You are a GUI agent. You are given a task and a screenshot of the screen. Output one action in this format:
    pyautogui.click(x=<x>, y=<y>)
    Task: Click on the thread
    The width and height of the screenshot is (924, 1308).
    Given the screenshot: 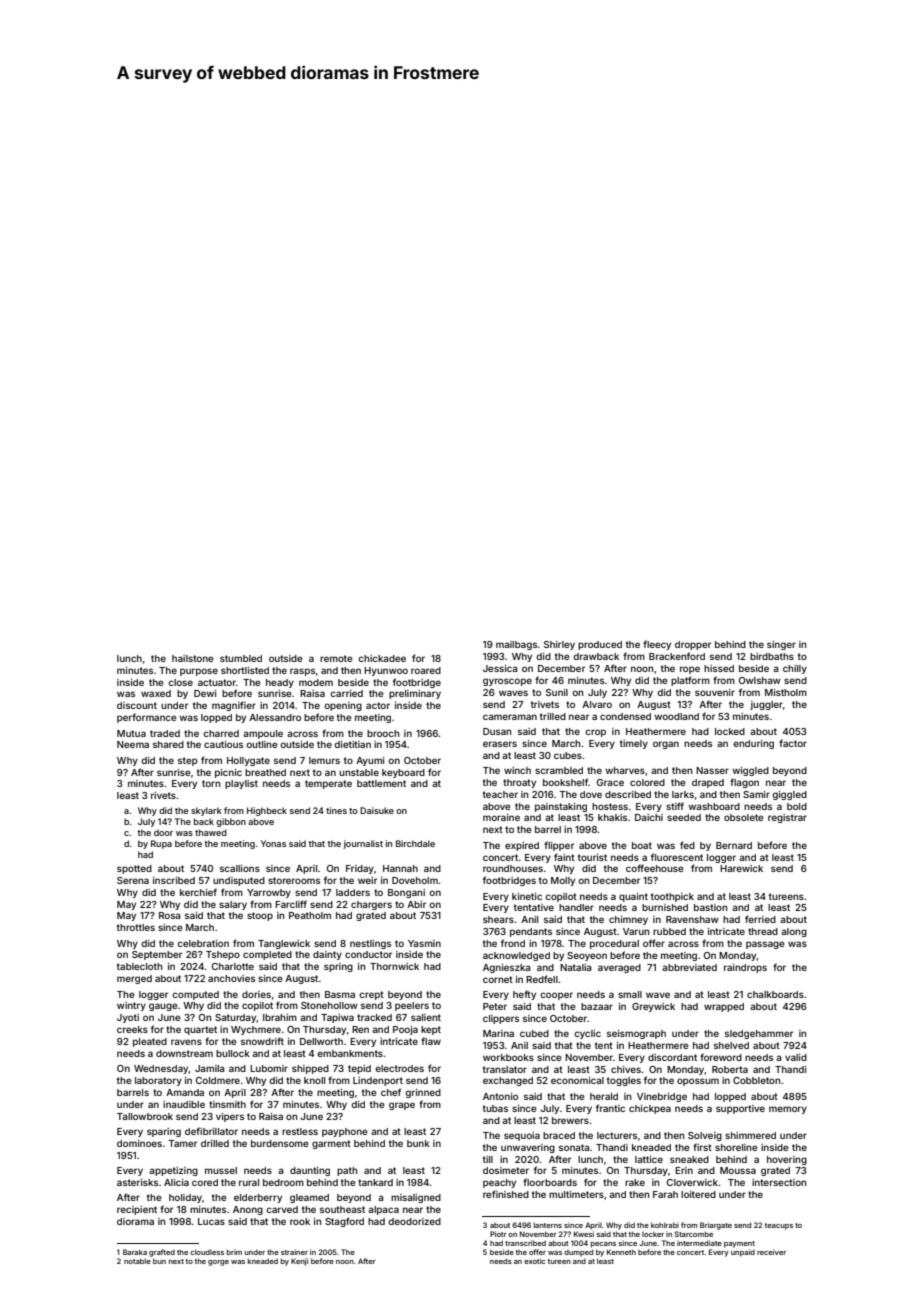 What is the action you would take?
    pyautogui.click(x=763, y=931)
